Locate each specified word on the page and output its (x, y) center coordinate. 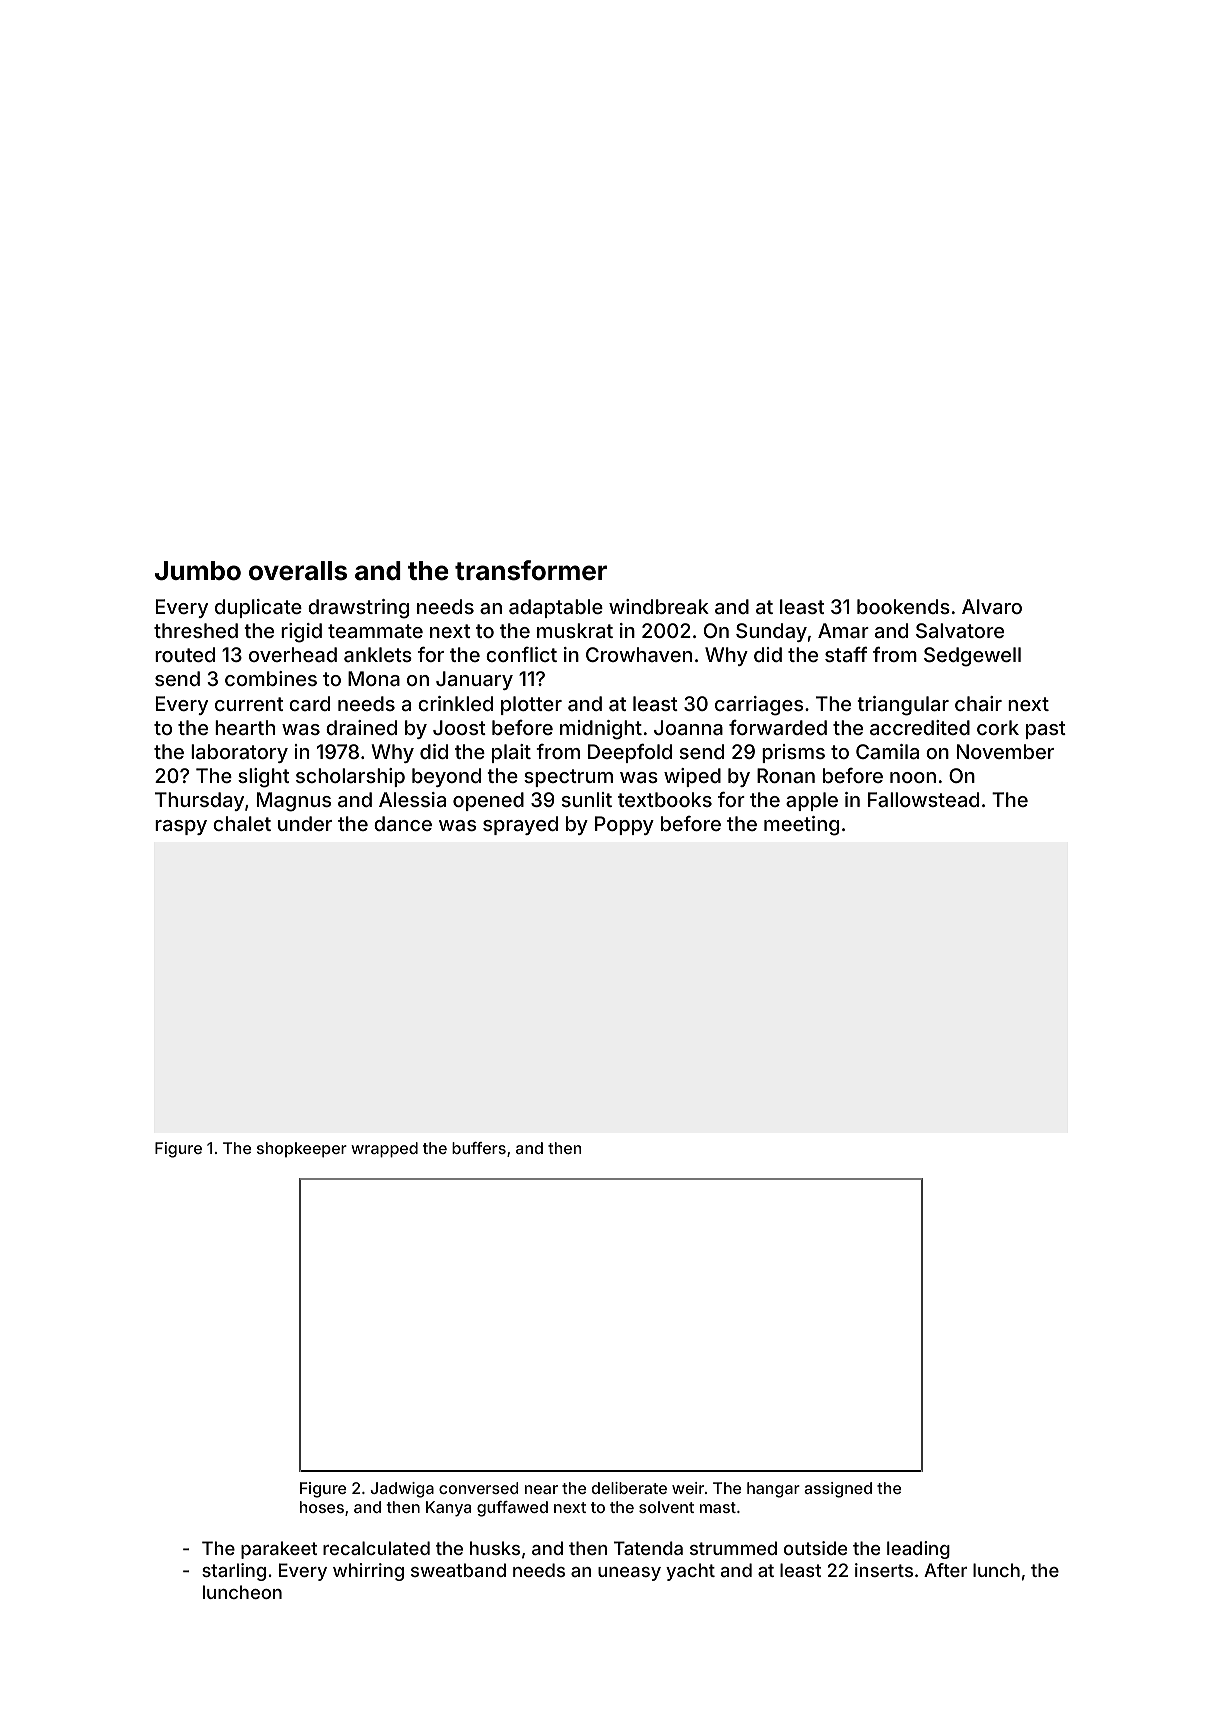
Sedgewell (972, 657)
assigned (838, 1490)
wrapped (384, 1150)
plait (511, 753)
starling (234, 1572)
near (541, 1489)
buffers (479, 1148)
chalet (242, 823)
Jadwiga (402, 1490)
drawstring (358, 609)
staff (846, 654)
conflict (521, 654)
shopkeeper (302, 1150)
